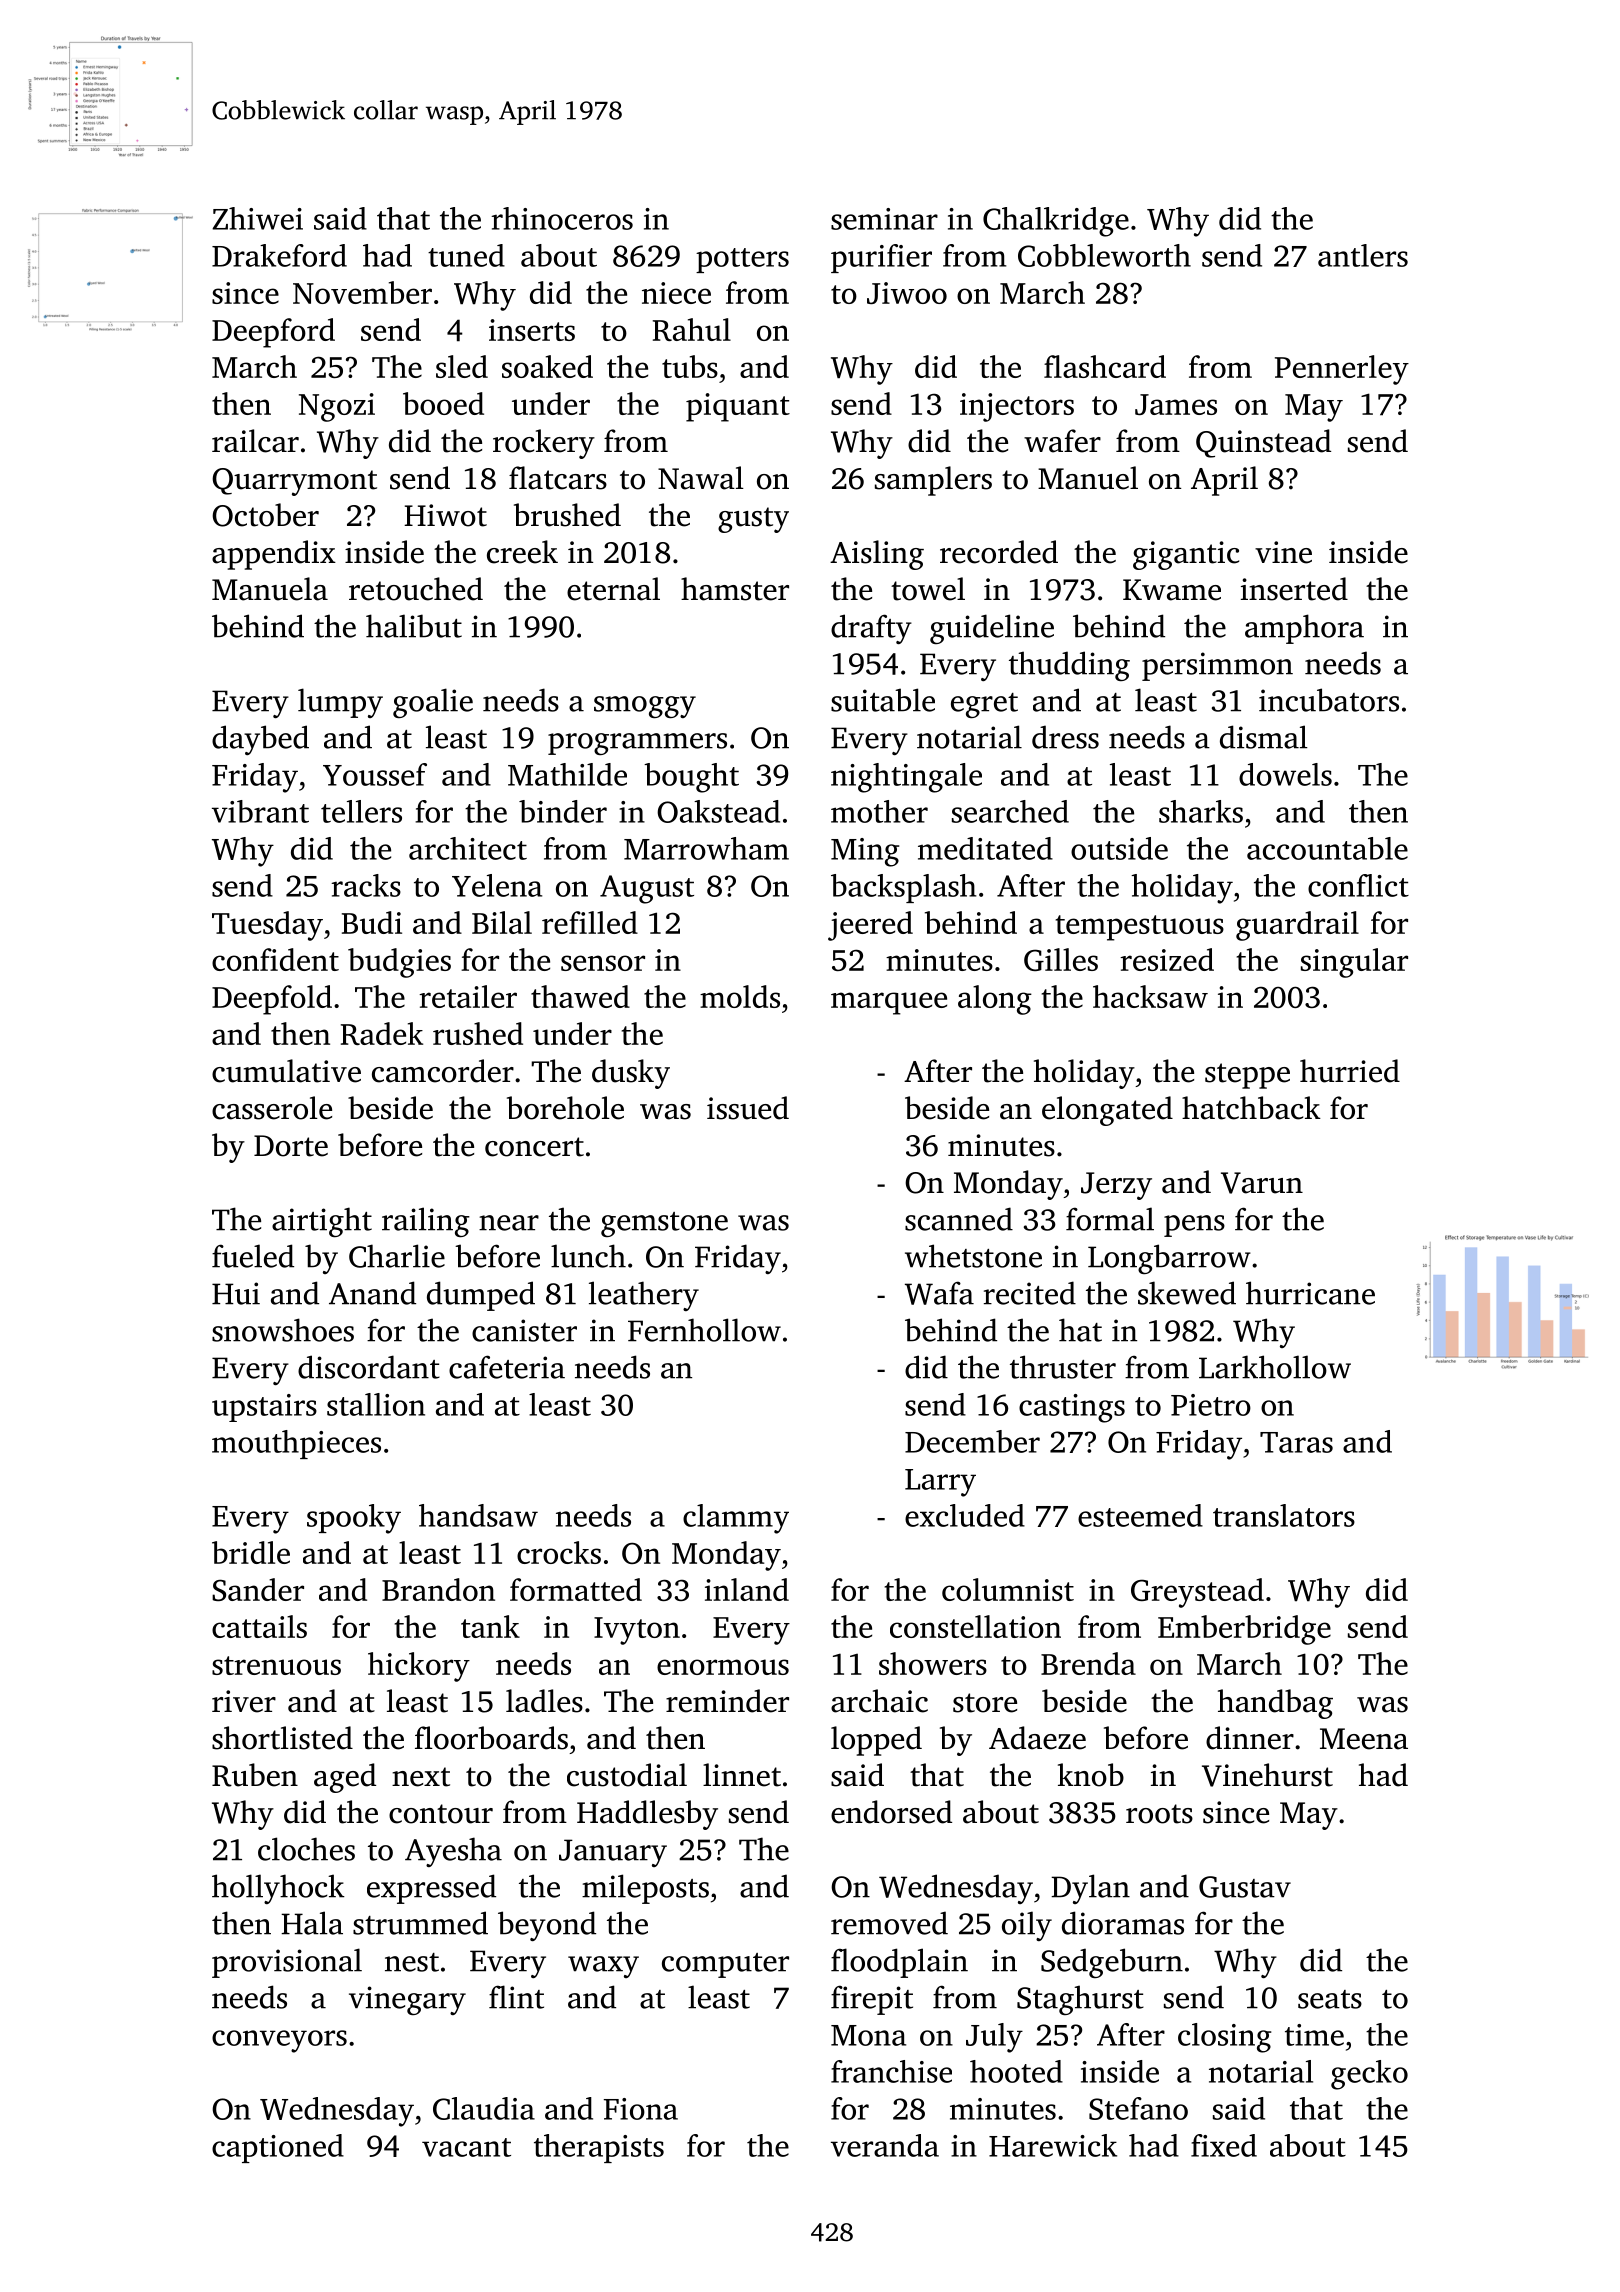  Describe the element at coordinates (645, 1889) in the screenshot. I see `mileposts` at that location.
